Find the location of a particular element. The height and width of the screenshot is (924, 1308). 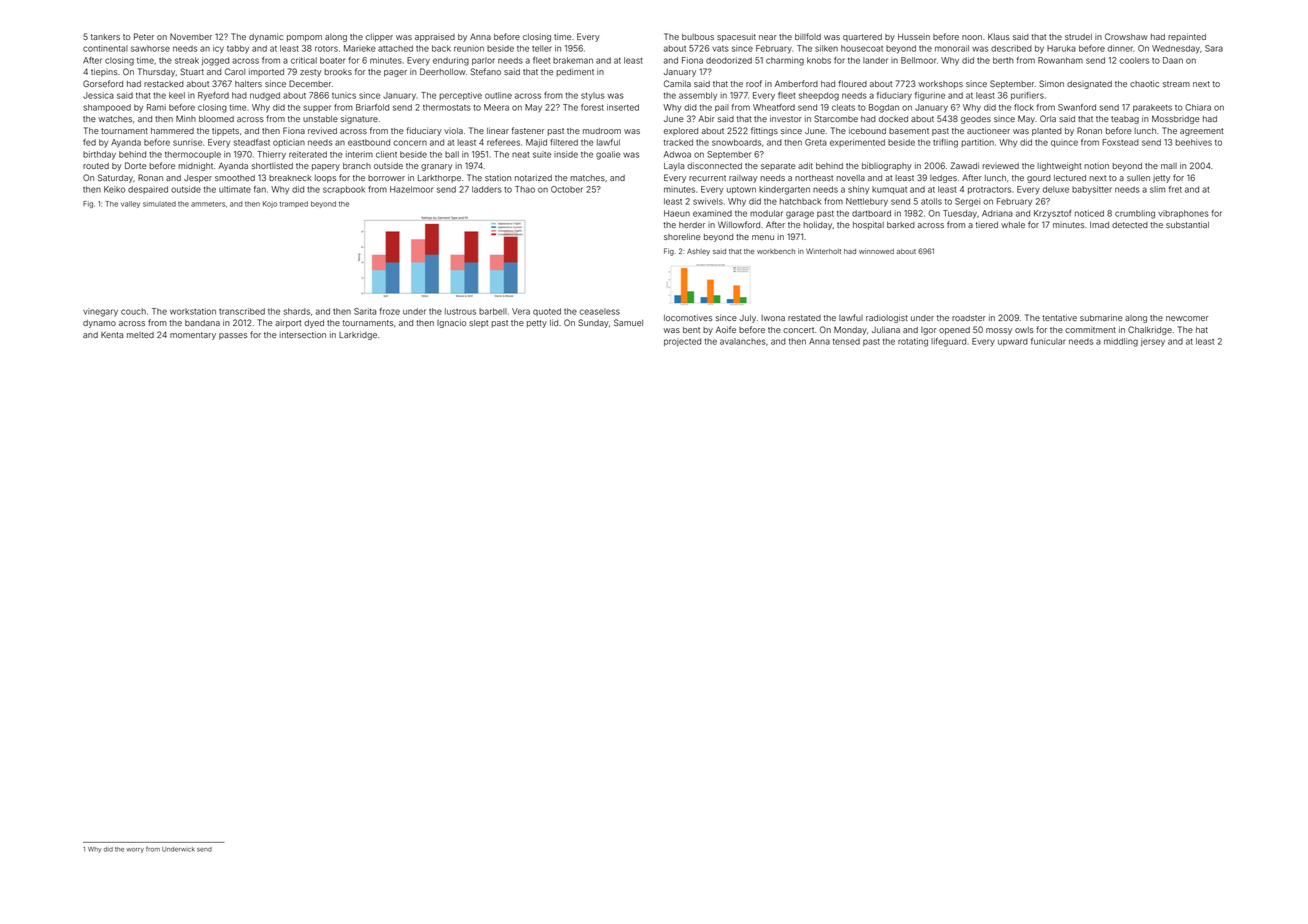

jersey is located at coordinates (1153, 342).
